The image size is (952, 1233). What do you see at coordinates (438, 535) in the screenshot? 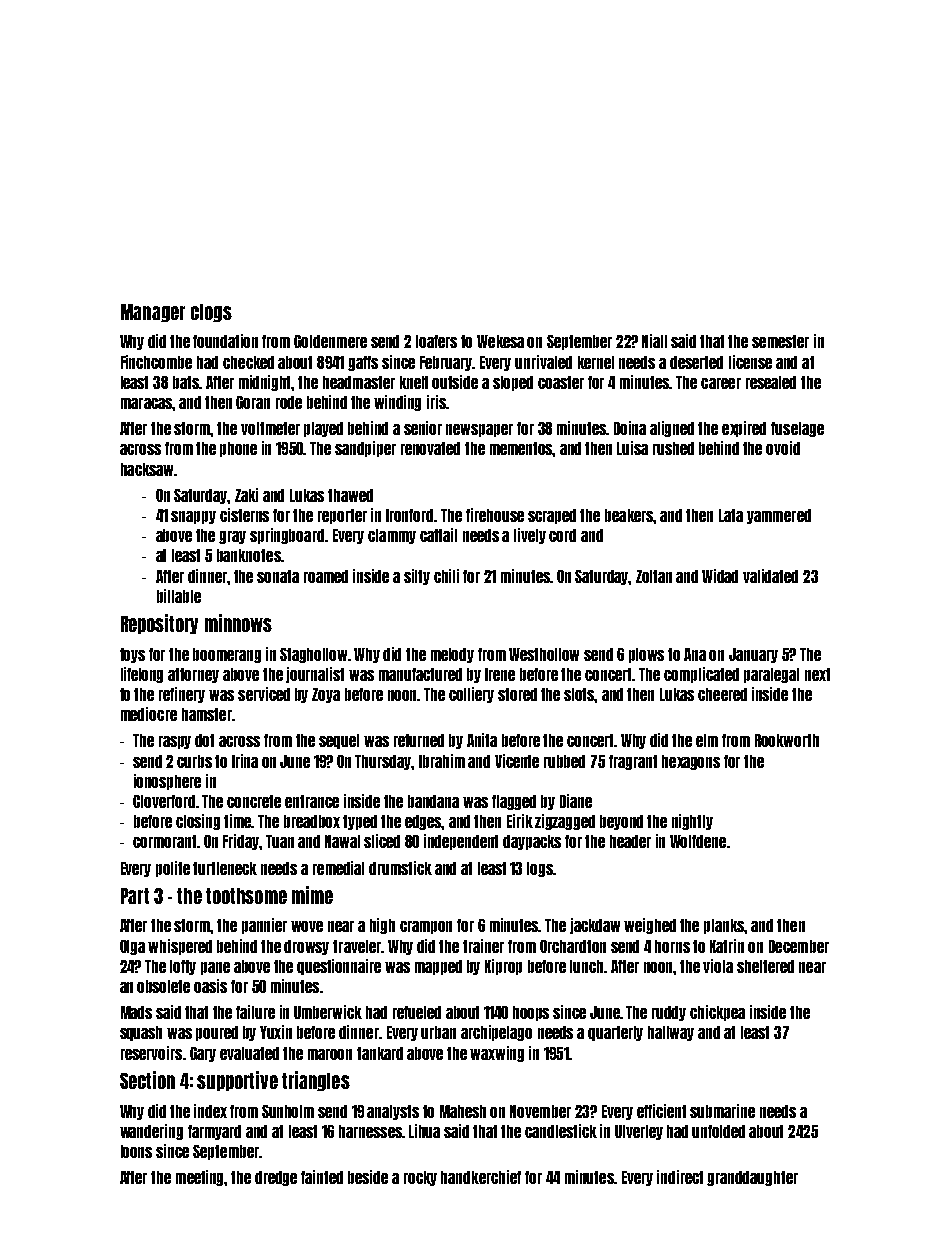
I see `cattail` at bounding box center [438, 535].
